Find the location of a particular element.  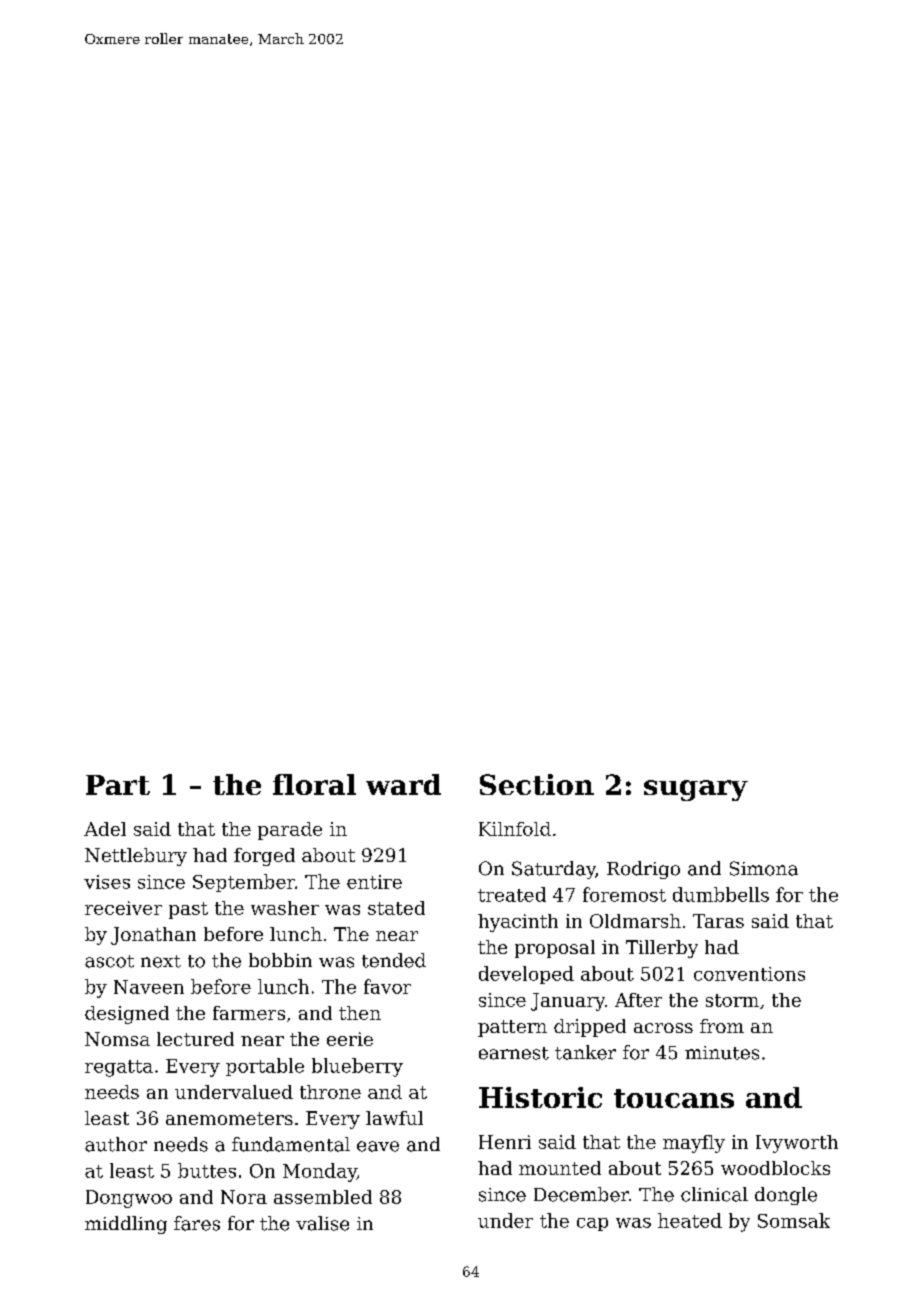

Simona is located at coordinates (764, 868).
